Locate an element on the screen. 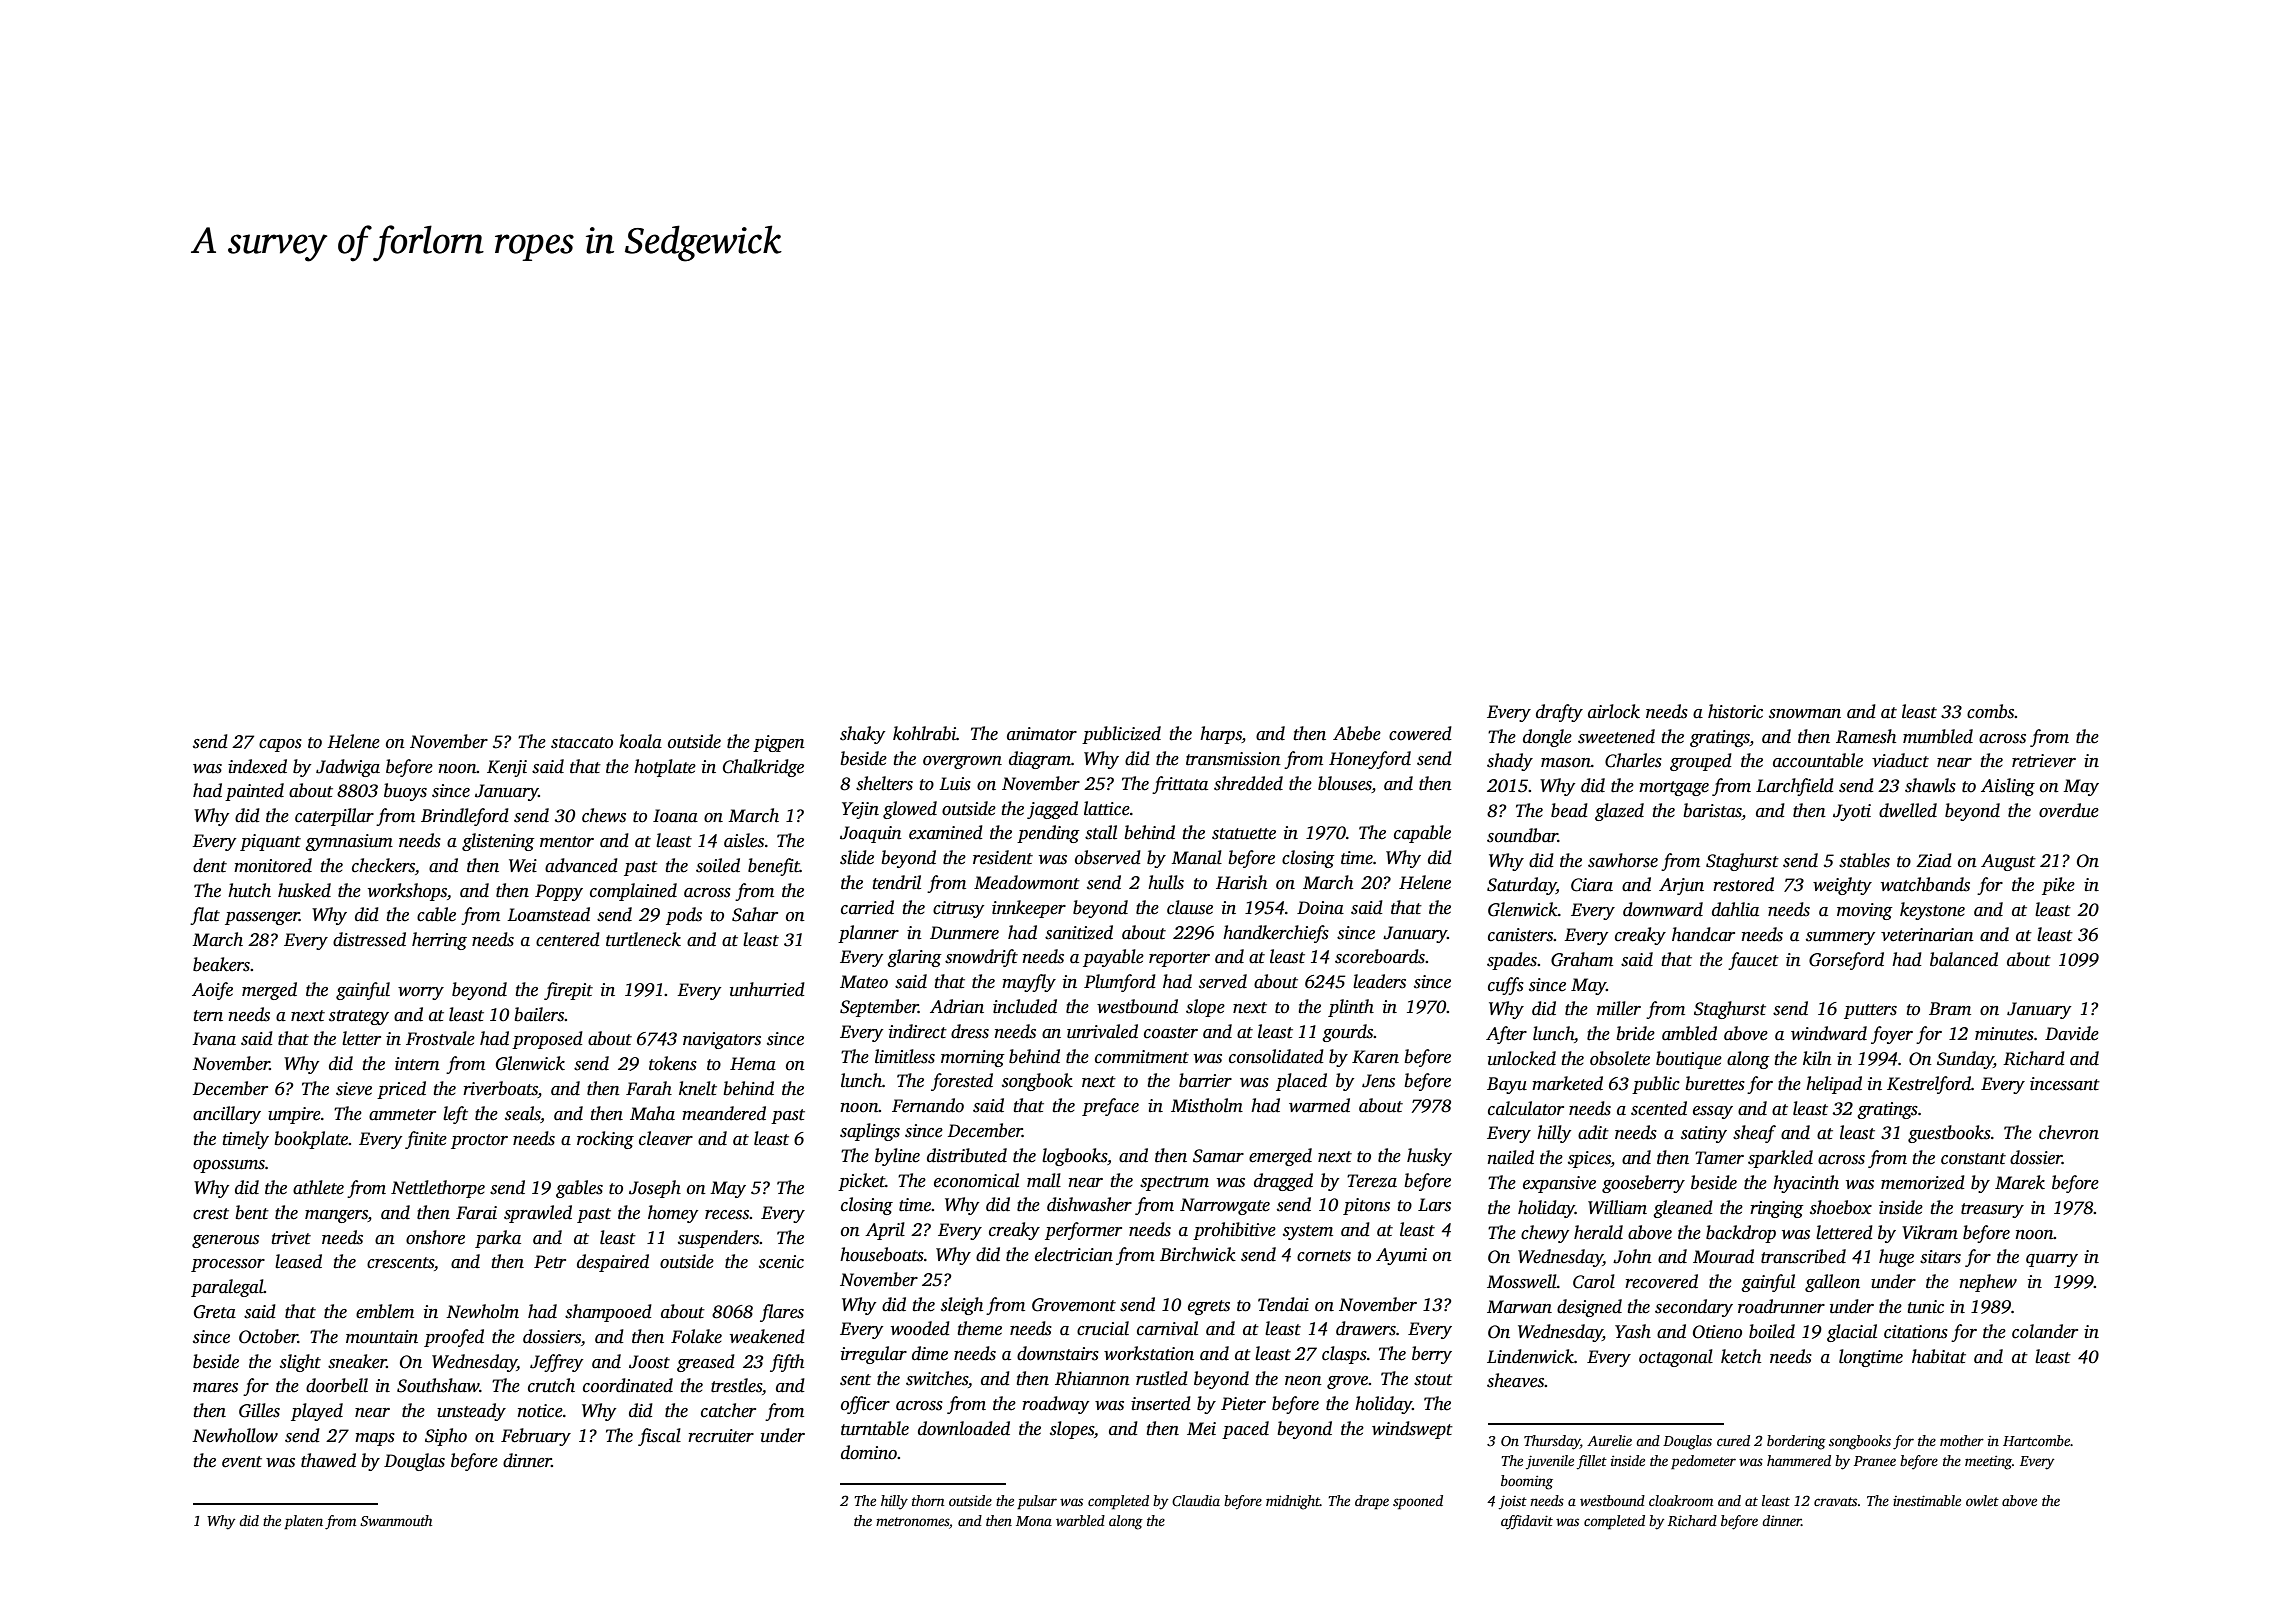 The height and width of the screenshot is (1620, 2292). shaky is located at coordinates (862, 735).
